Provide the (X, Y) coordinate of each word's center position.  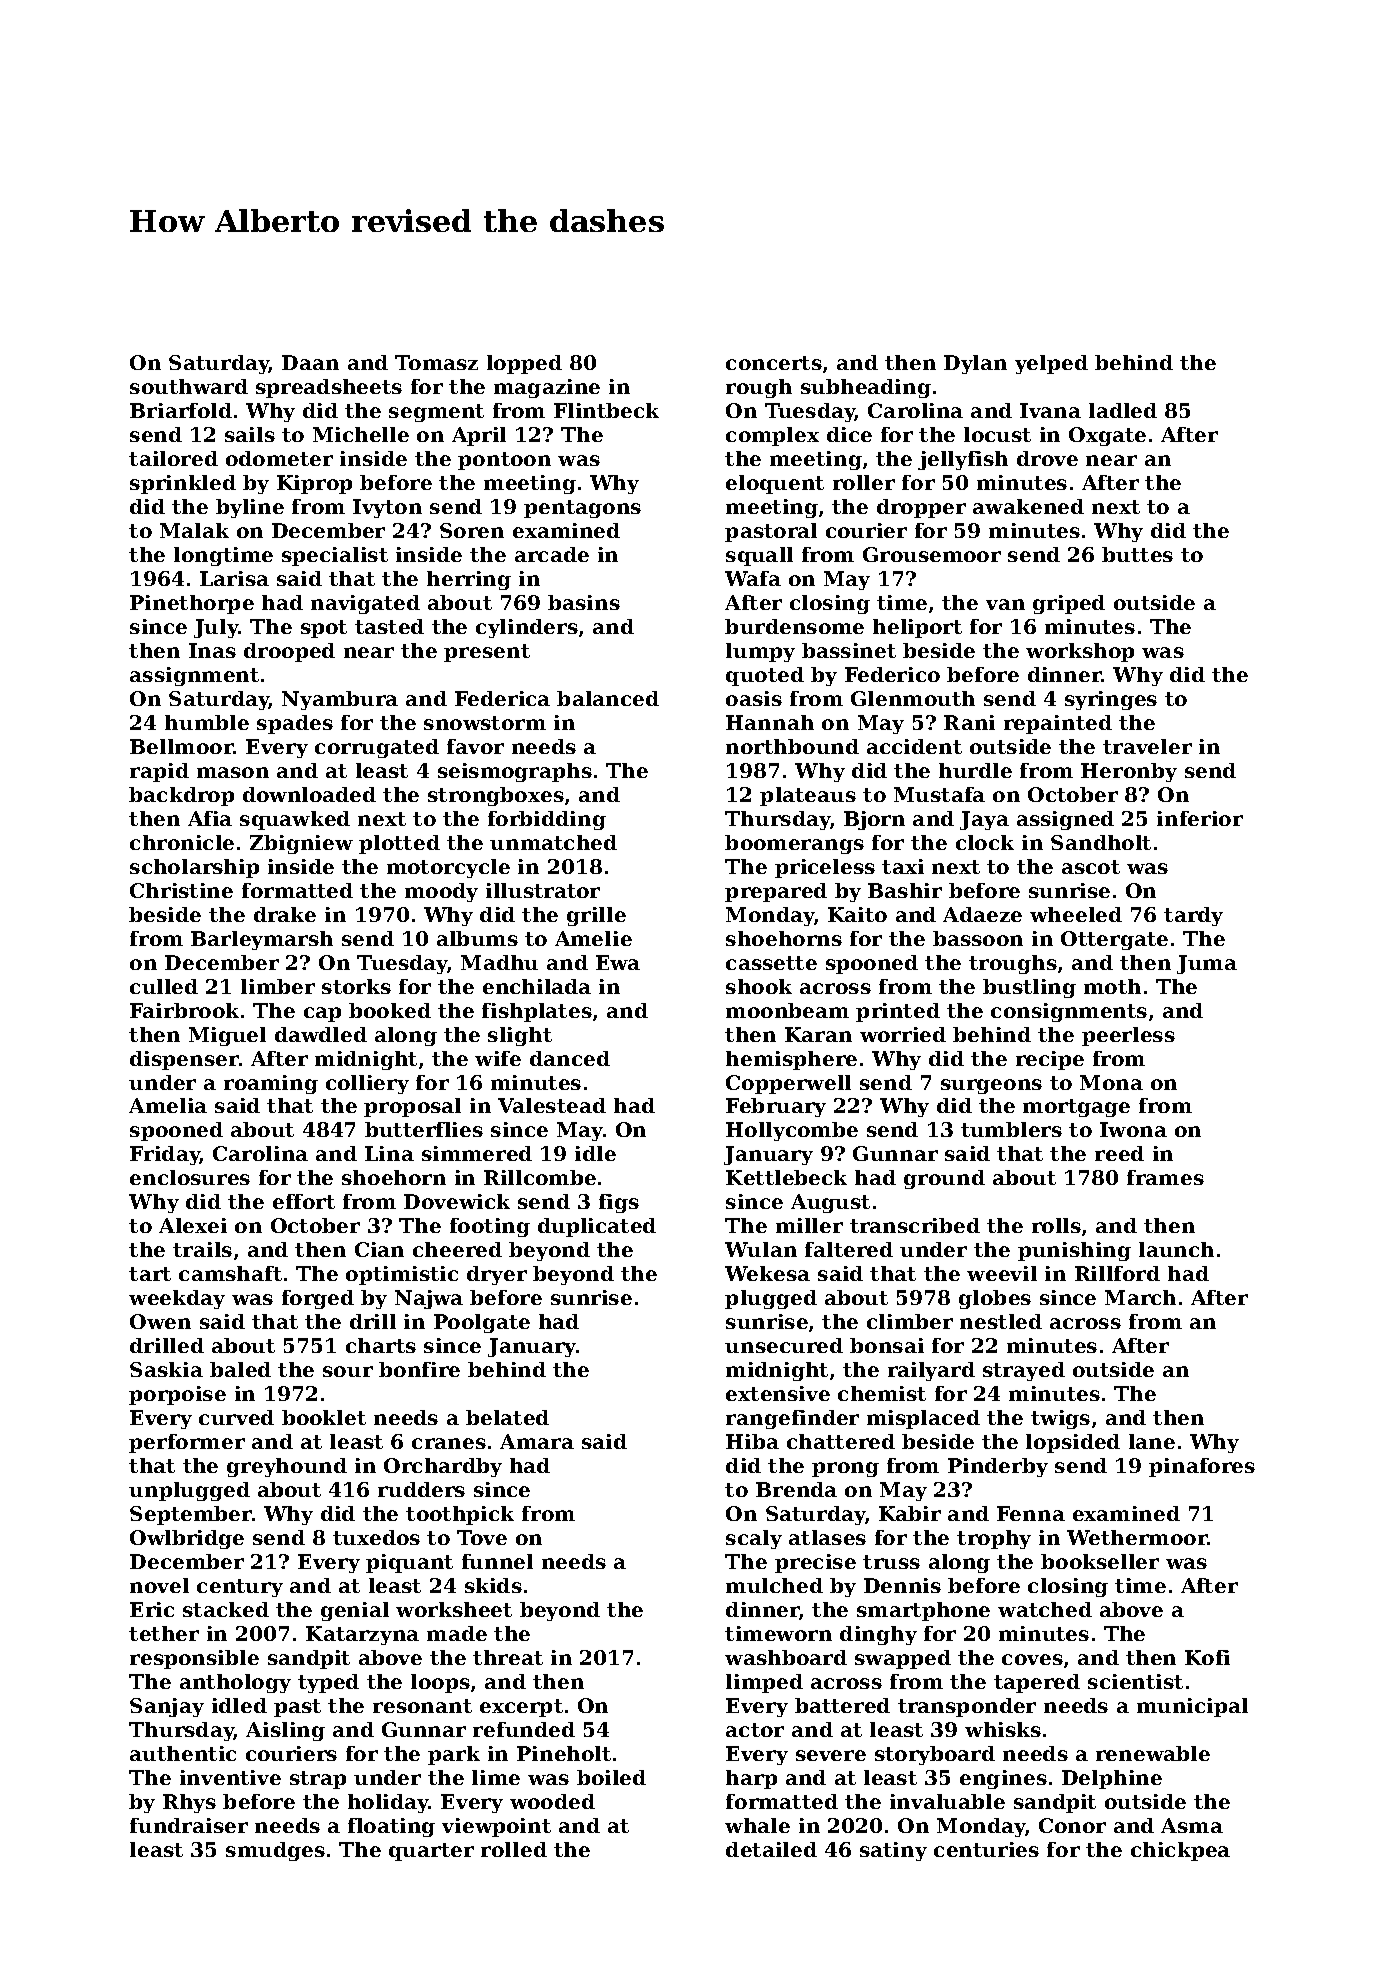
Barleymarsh (262, 940)
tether (164, 1633)
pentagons (582, 509)
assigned (1065, 820)
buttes (1137, 554)
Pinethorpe (192, 604)
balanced (608, 698)
